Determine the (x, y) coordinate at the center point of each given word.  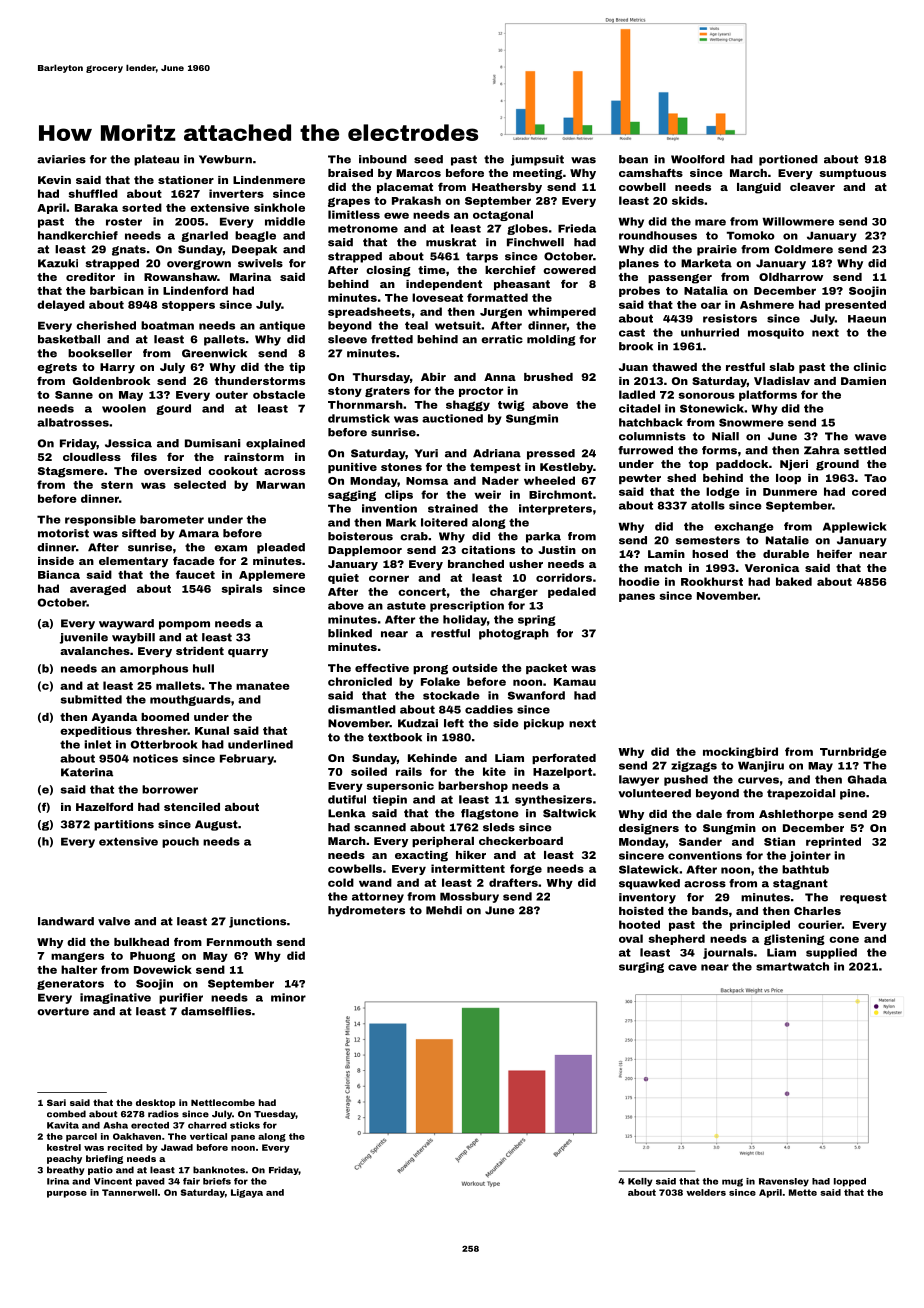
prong (430, 670)
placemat (405, 188)
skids (688, 200)
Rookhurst (712, 581)
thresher (162, 730)
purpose (67, 1194)
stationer (186, 180)
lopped (850, 1182)
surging (641, 967)
